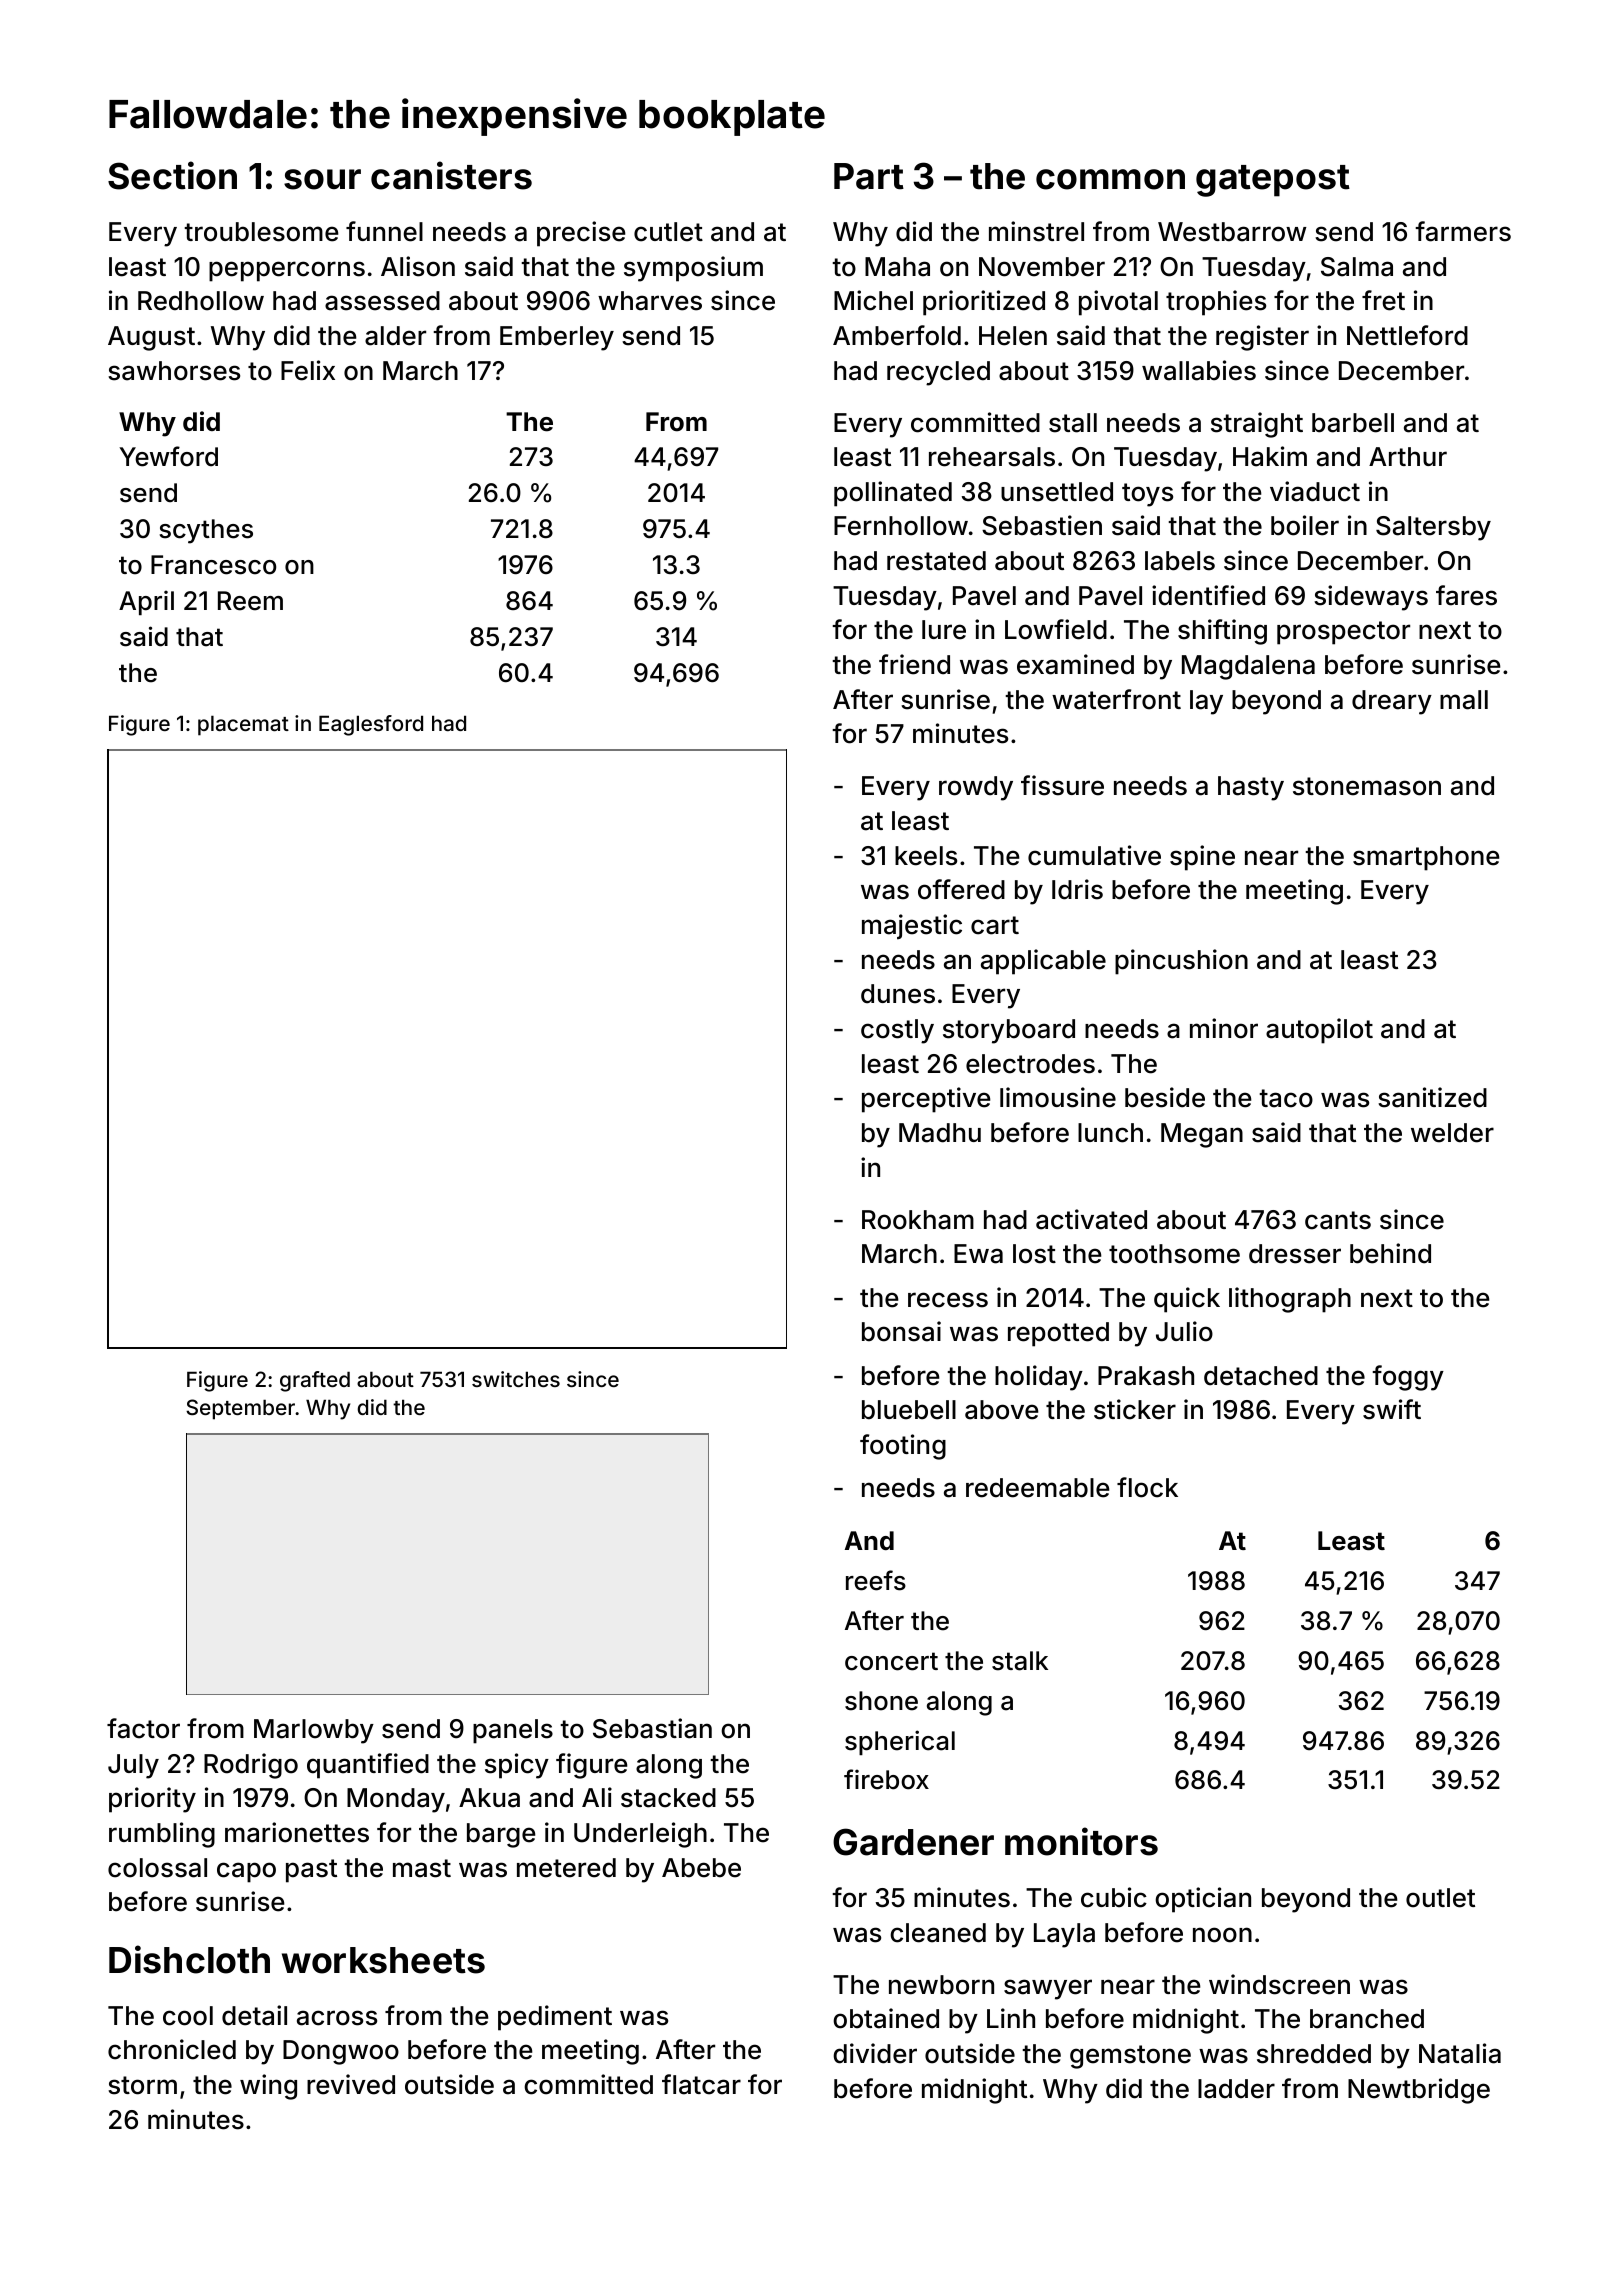 The image size is (1620, 2292). Describe the element at coordinates (876, 1580) in the document. I see `reefs` at that location.
